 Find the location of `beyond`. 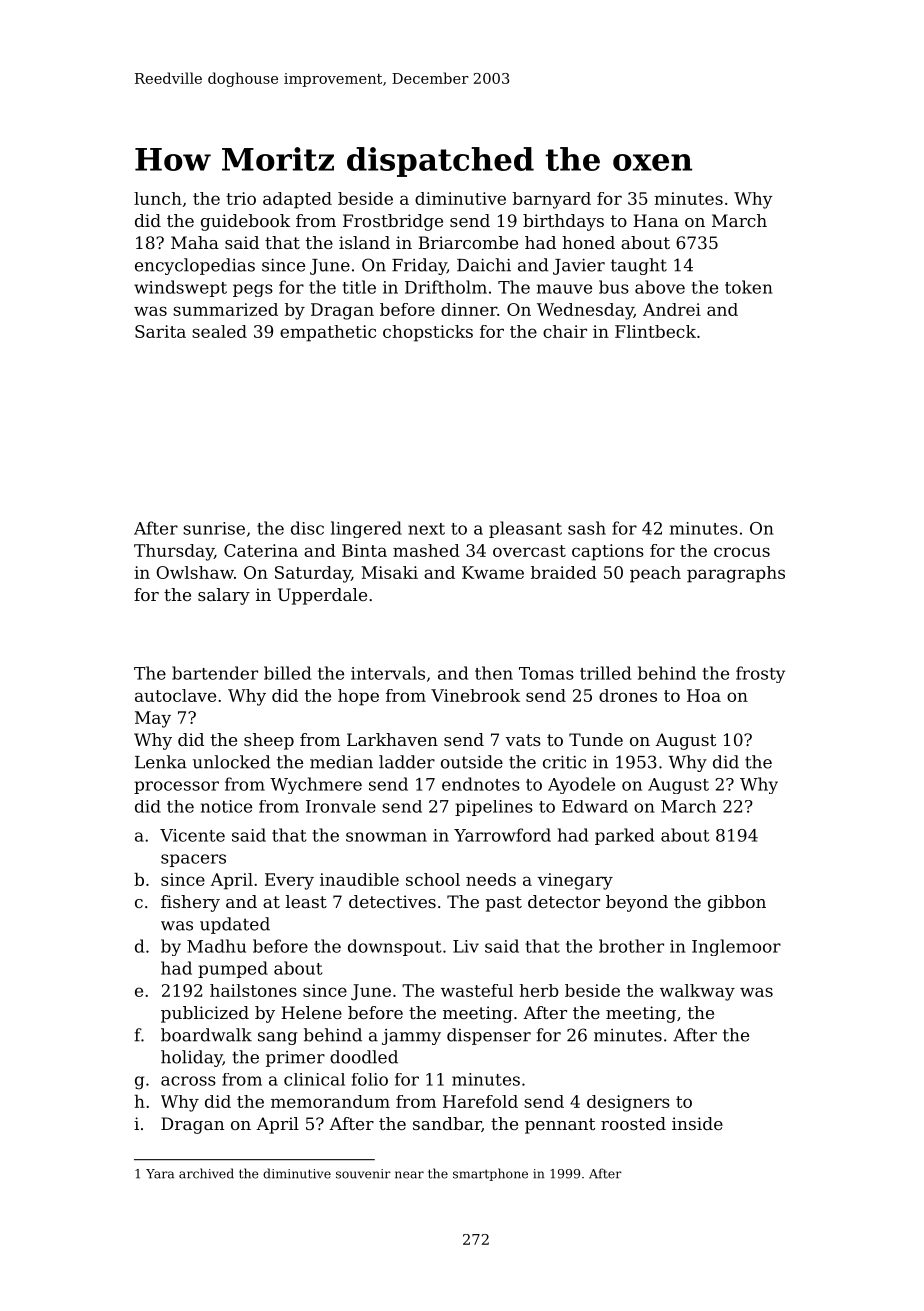

beyond is located at coordinates (637, 903).
